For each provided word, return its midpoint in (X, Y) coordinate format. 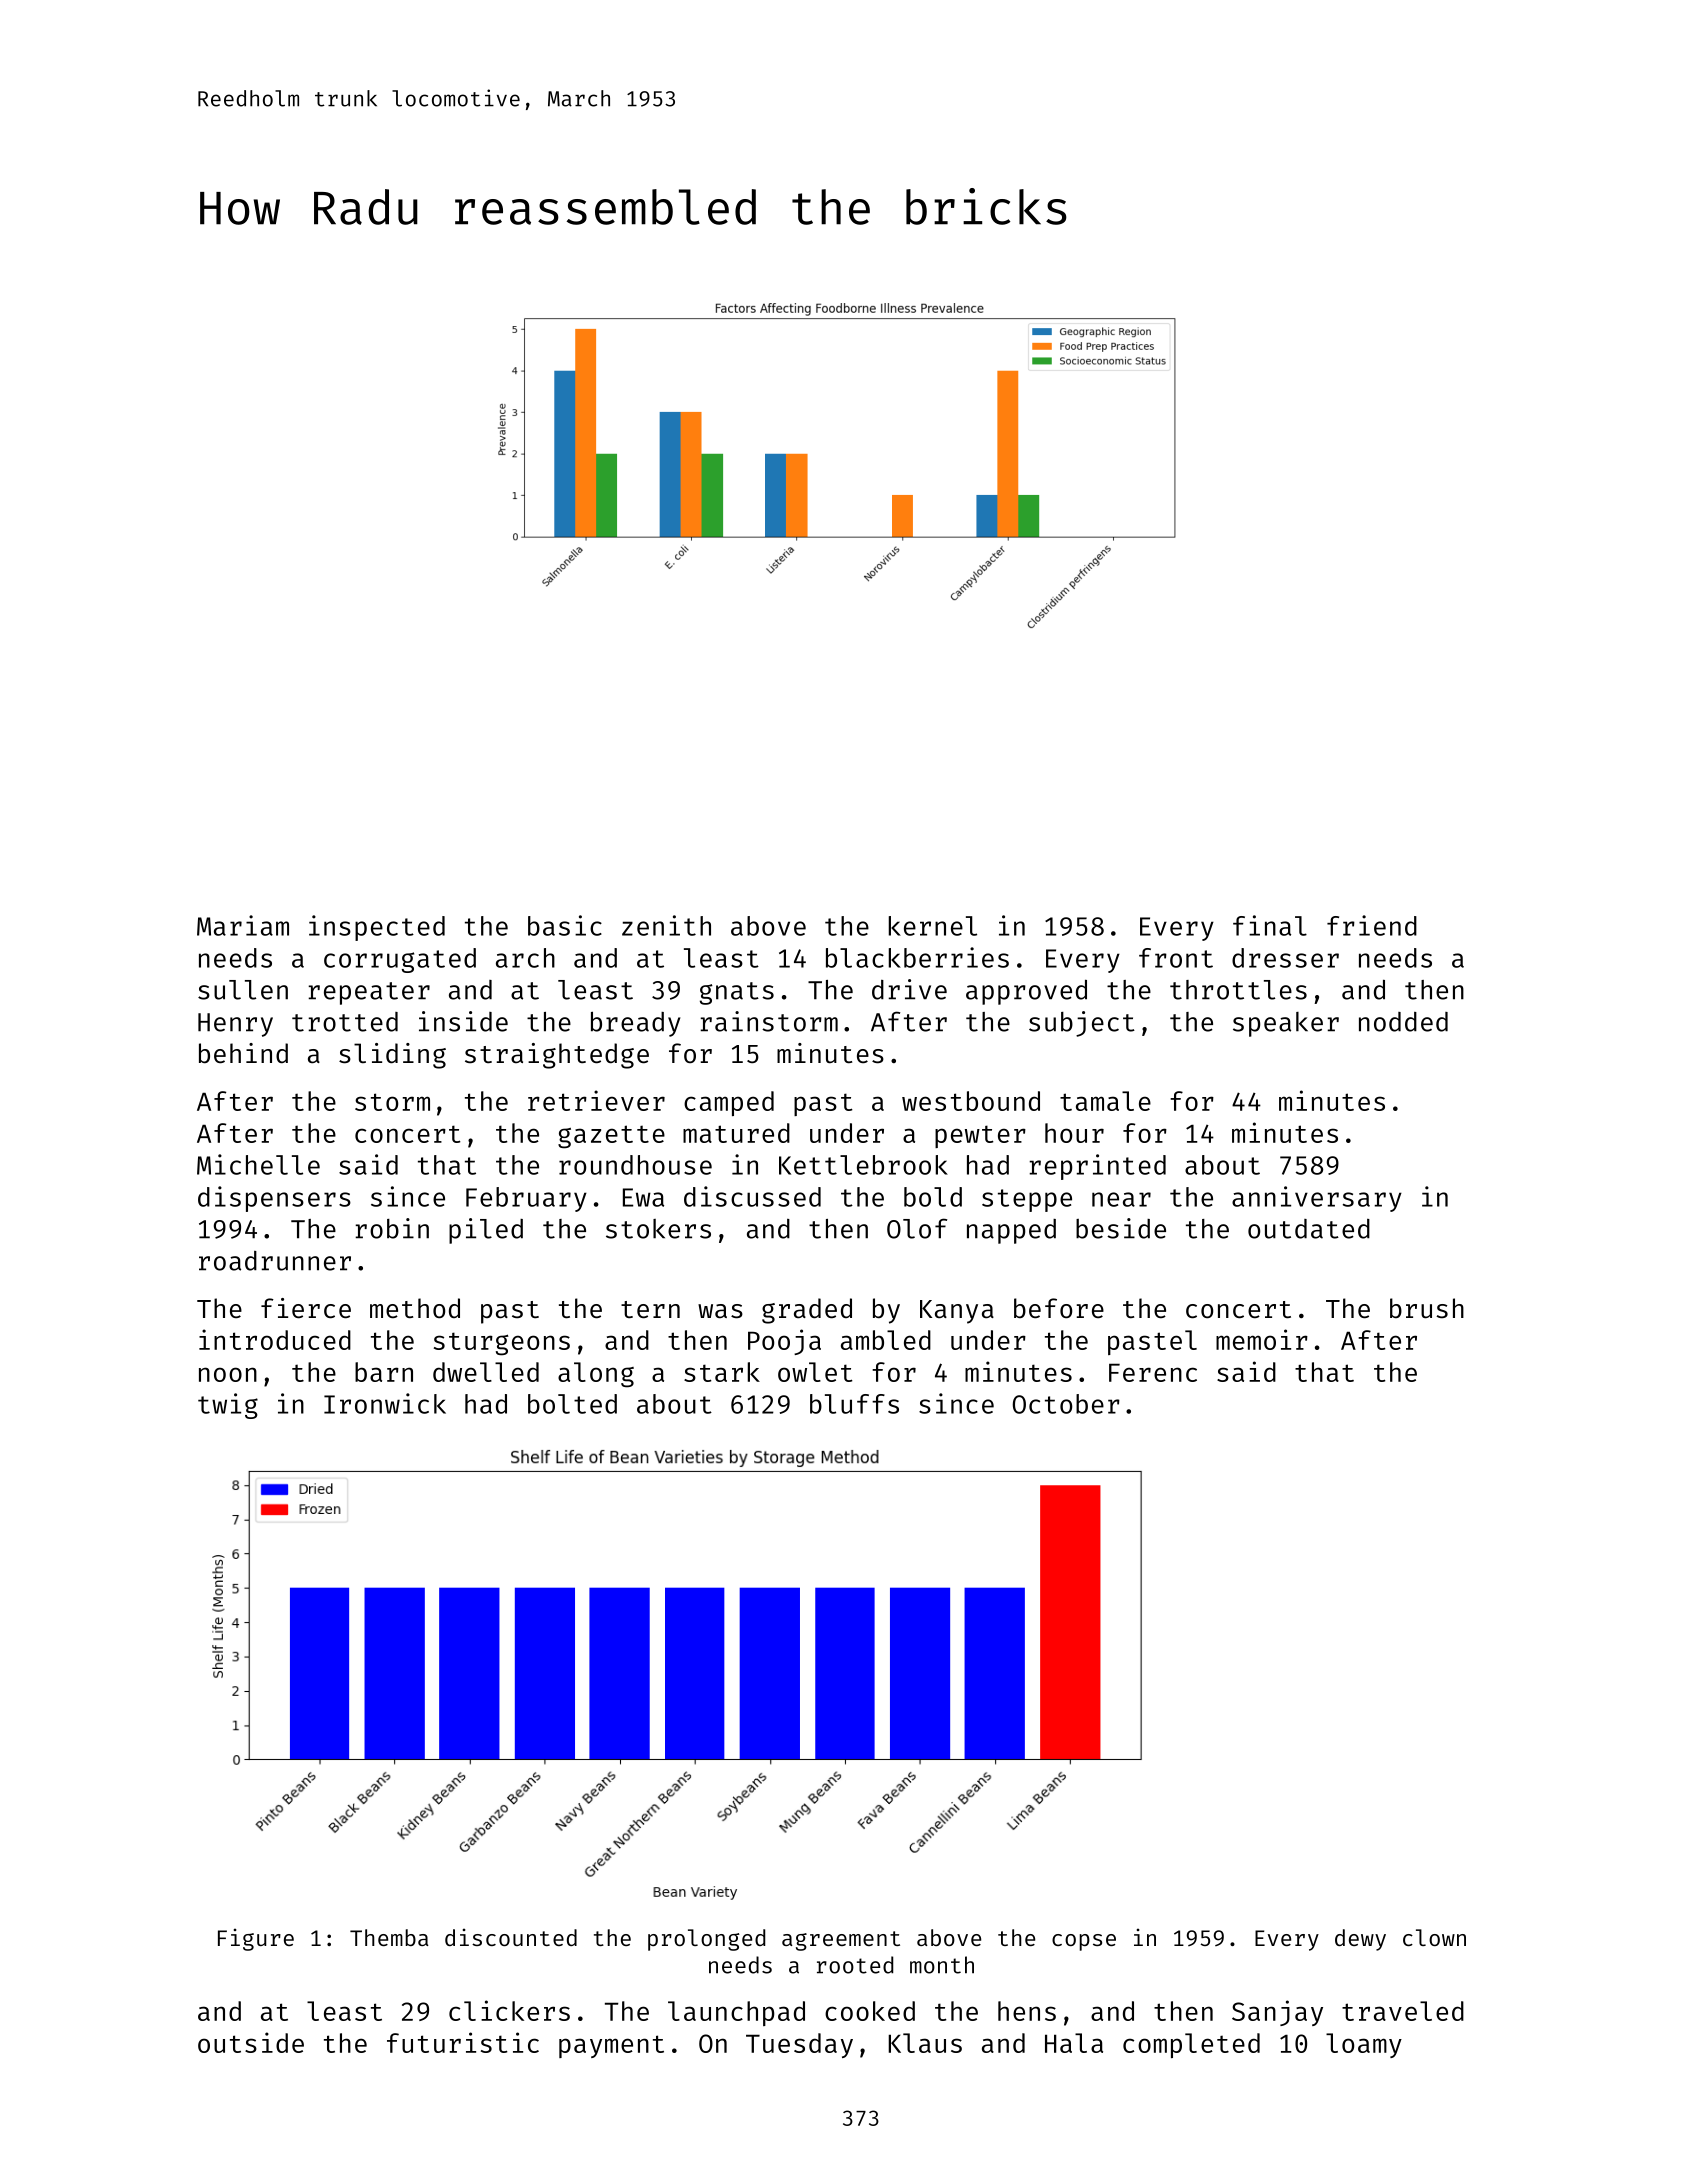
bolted (572, 1404)
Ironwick (385, 1403)
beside (1121, 1228)
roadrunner (275, 1261)
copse (1084, 1942)
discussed (752, 1196)
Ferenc (1153, 1372)
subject (1082, 1024)
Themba (389, 1937)
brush (1427, 1308)
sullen (243, 990)
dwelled (486, 1372)
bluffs (854, 1404)
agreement (841, 1941)
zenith (666, 925)
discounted (511, 1937)
